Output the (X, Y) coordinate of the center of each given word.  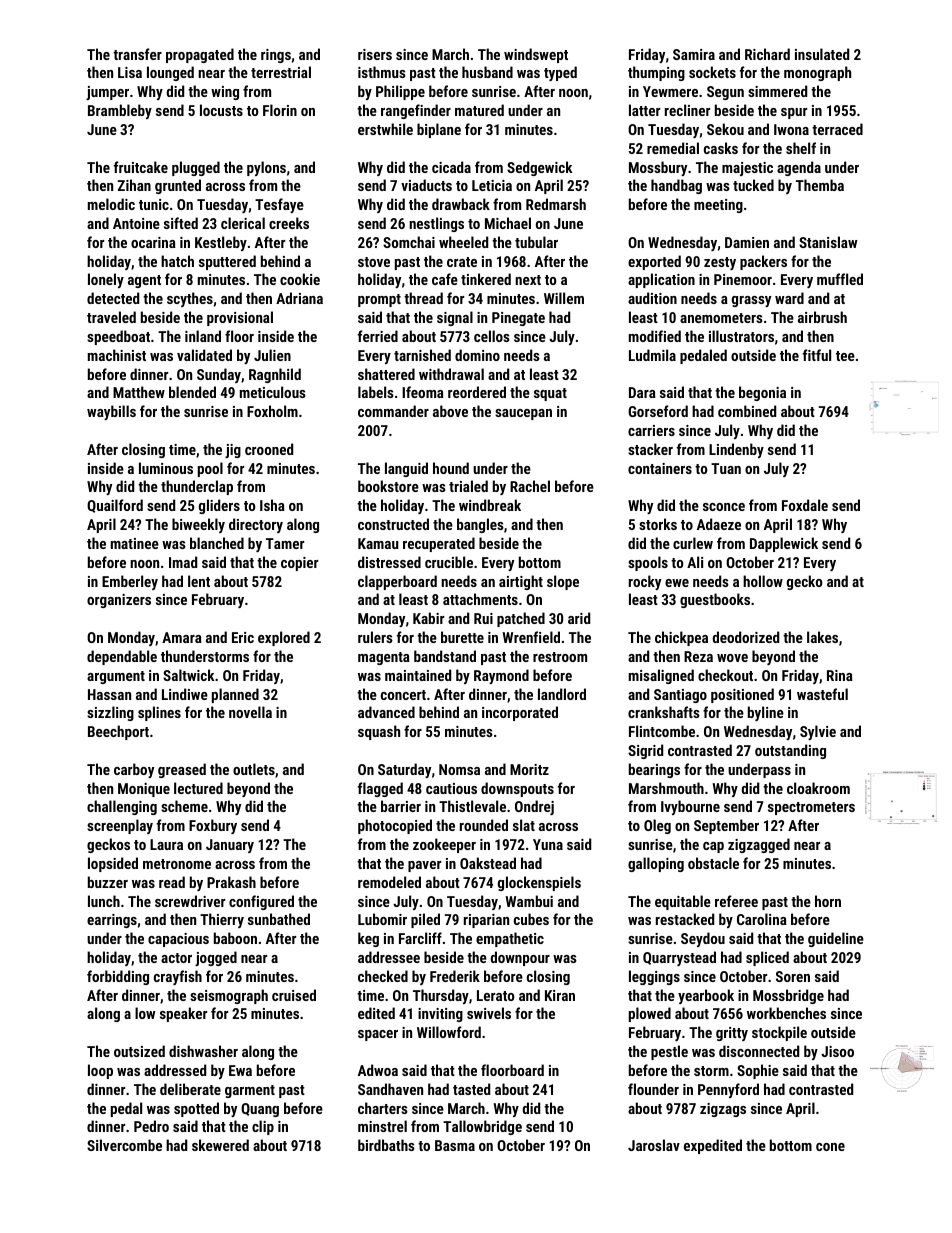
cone (830, 1147)
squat (550, 394)
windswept (536, 55)
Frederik (455, 976)
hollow (763, 581)
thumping (656, 73)
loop (100, 1071)
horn (828, 901)
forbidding (118, 977)
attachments (480, 599)
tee (845, 356)
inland (203, 336)
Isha (272, 505)
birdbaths (386, 1145)
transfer (137, 54)
